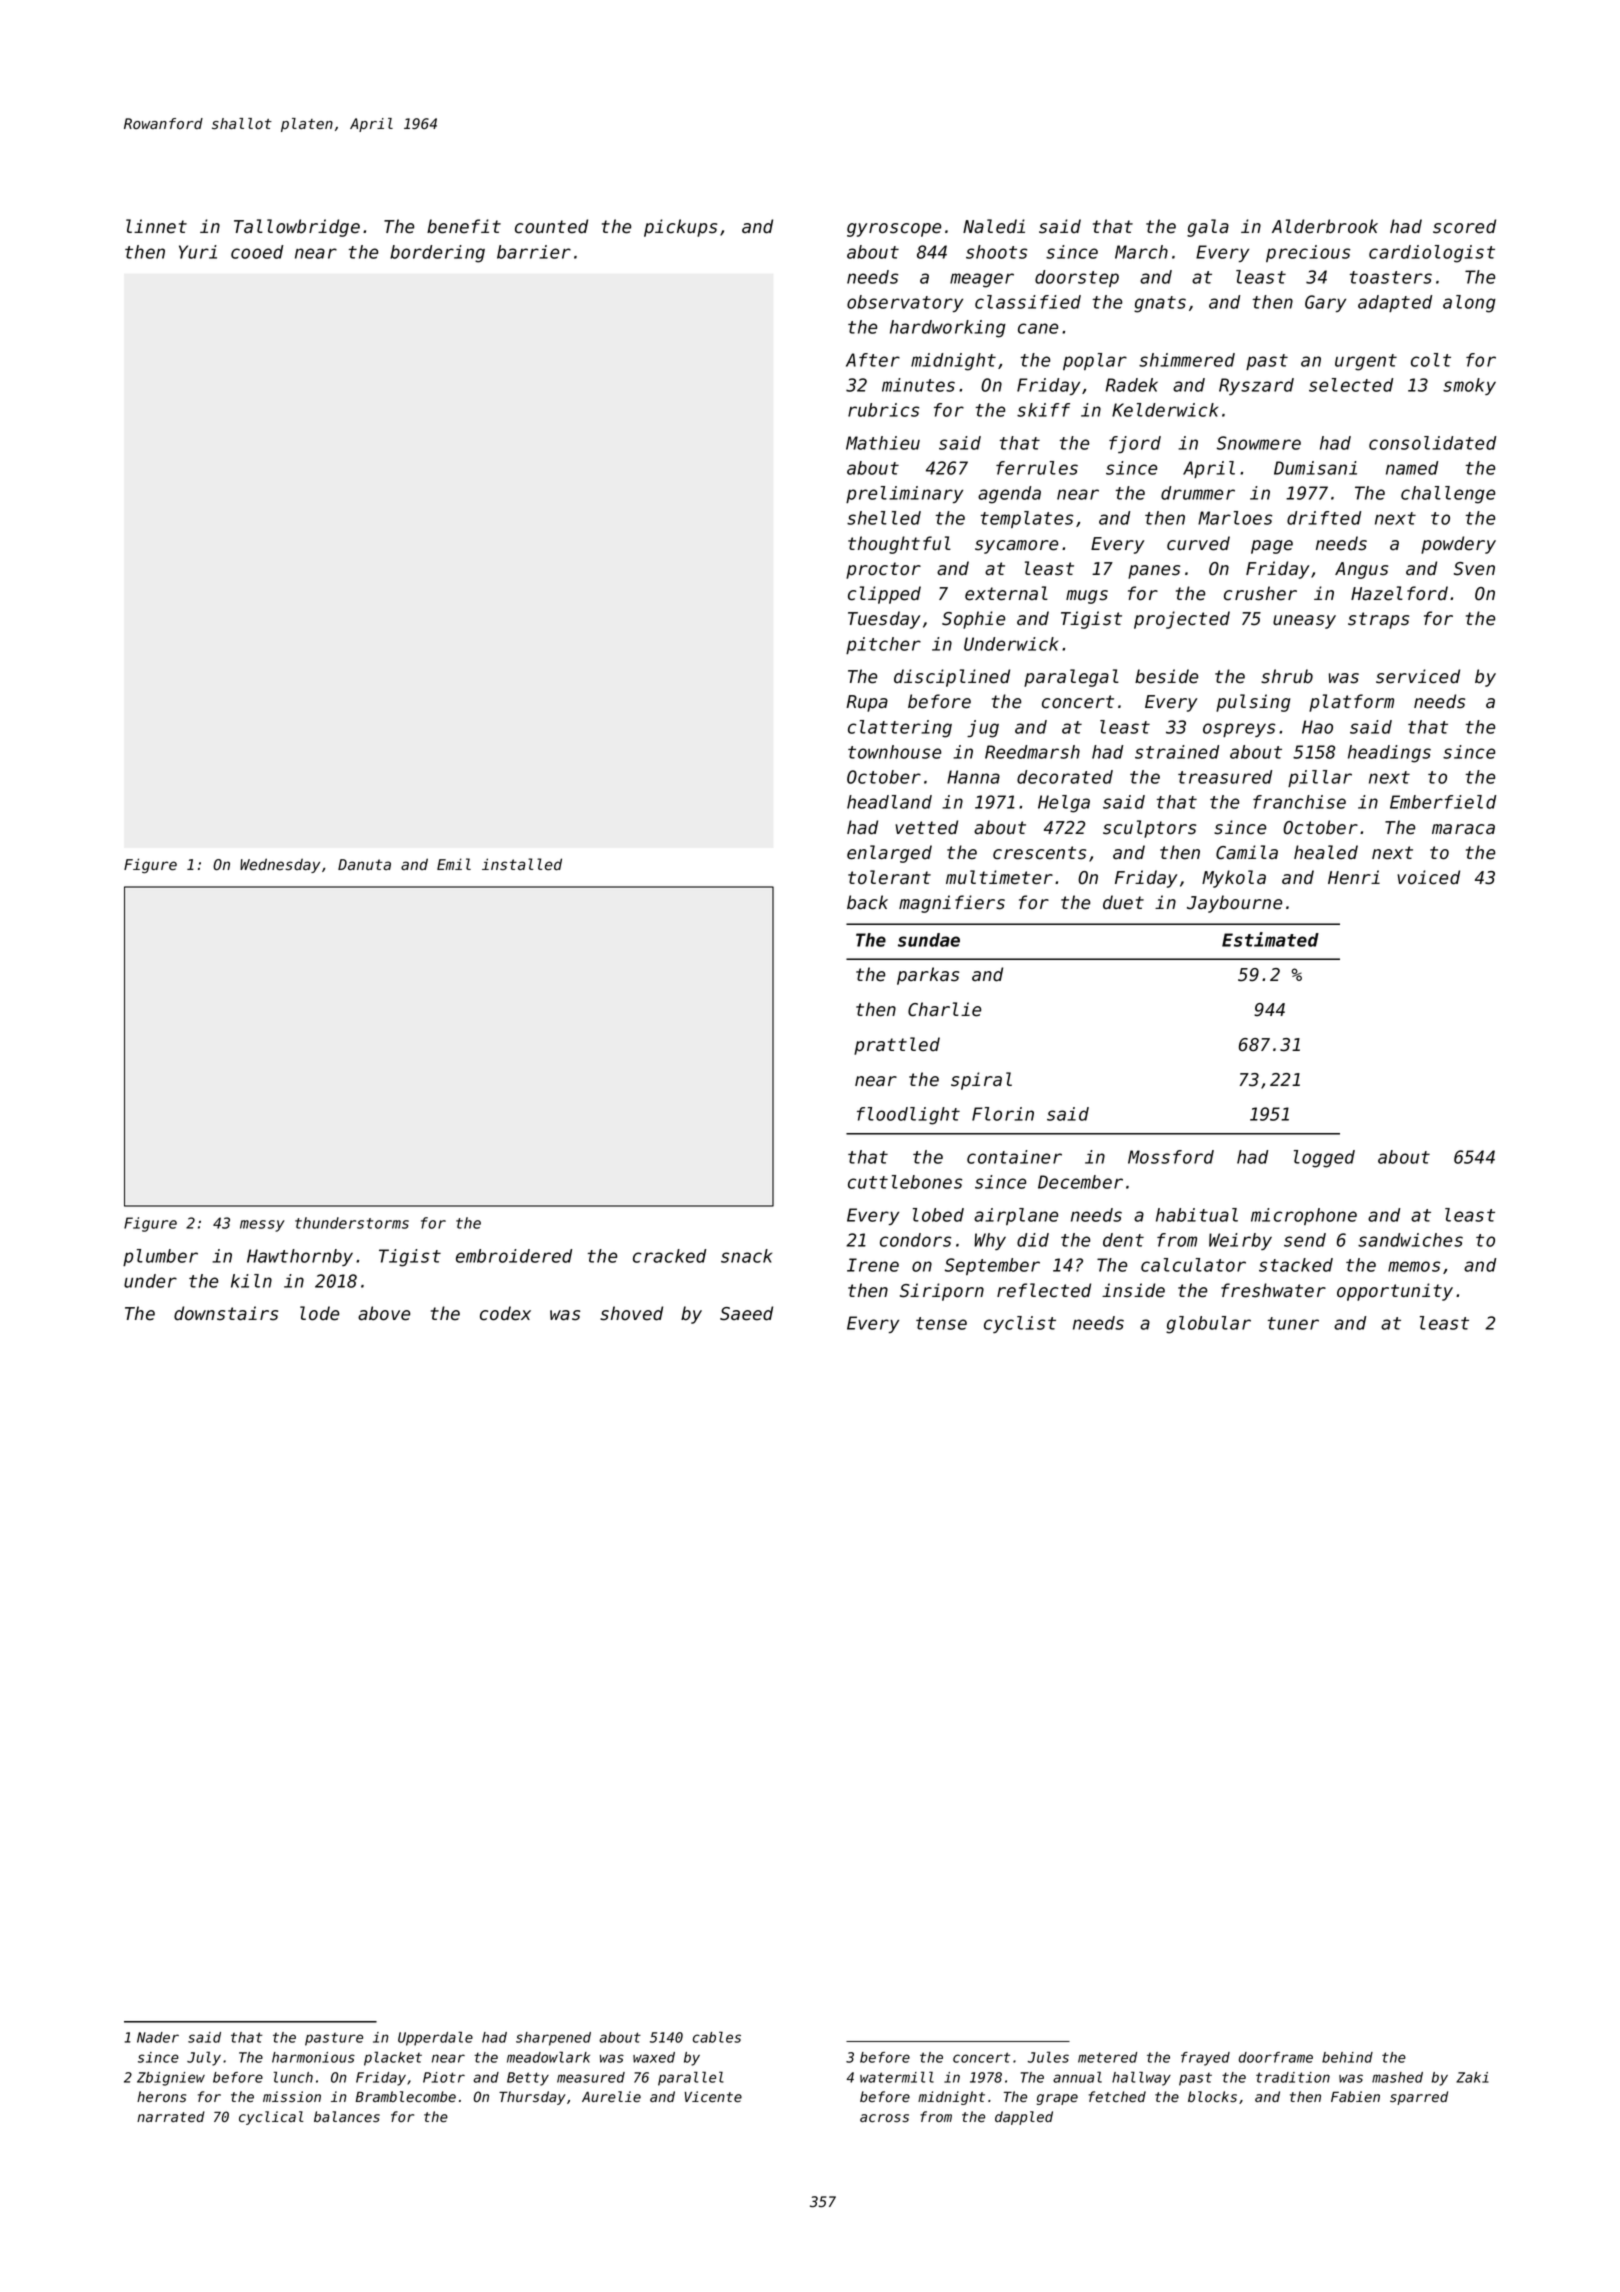 The height and width of the page is (2292, 1620). I want to click on frayed, so click(1205, 2059).
